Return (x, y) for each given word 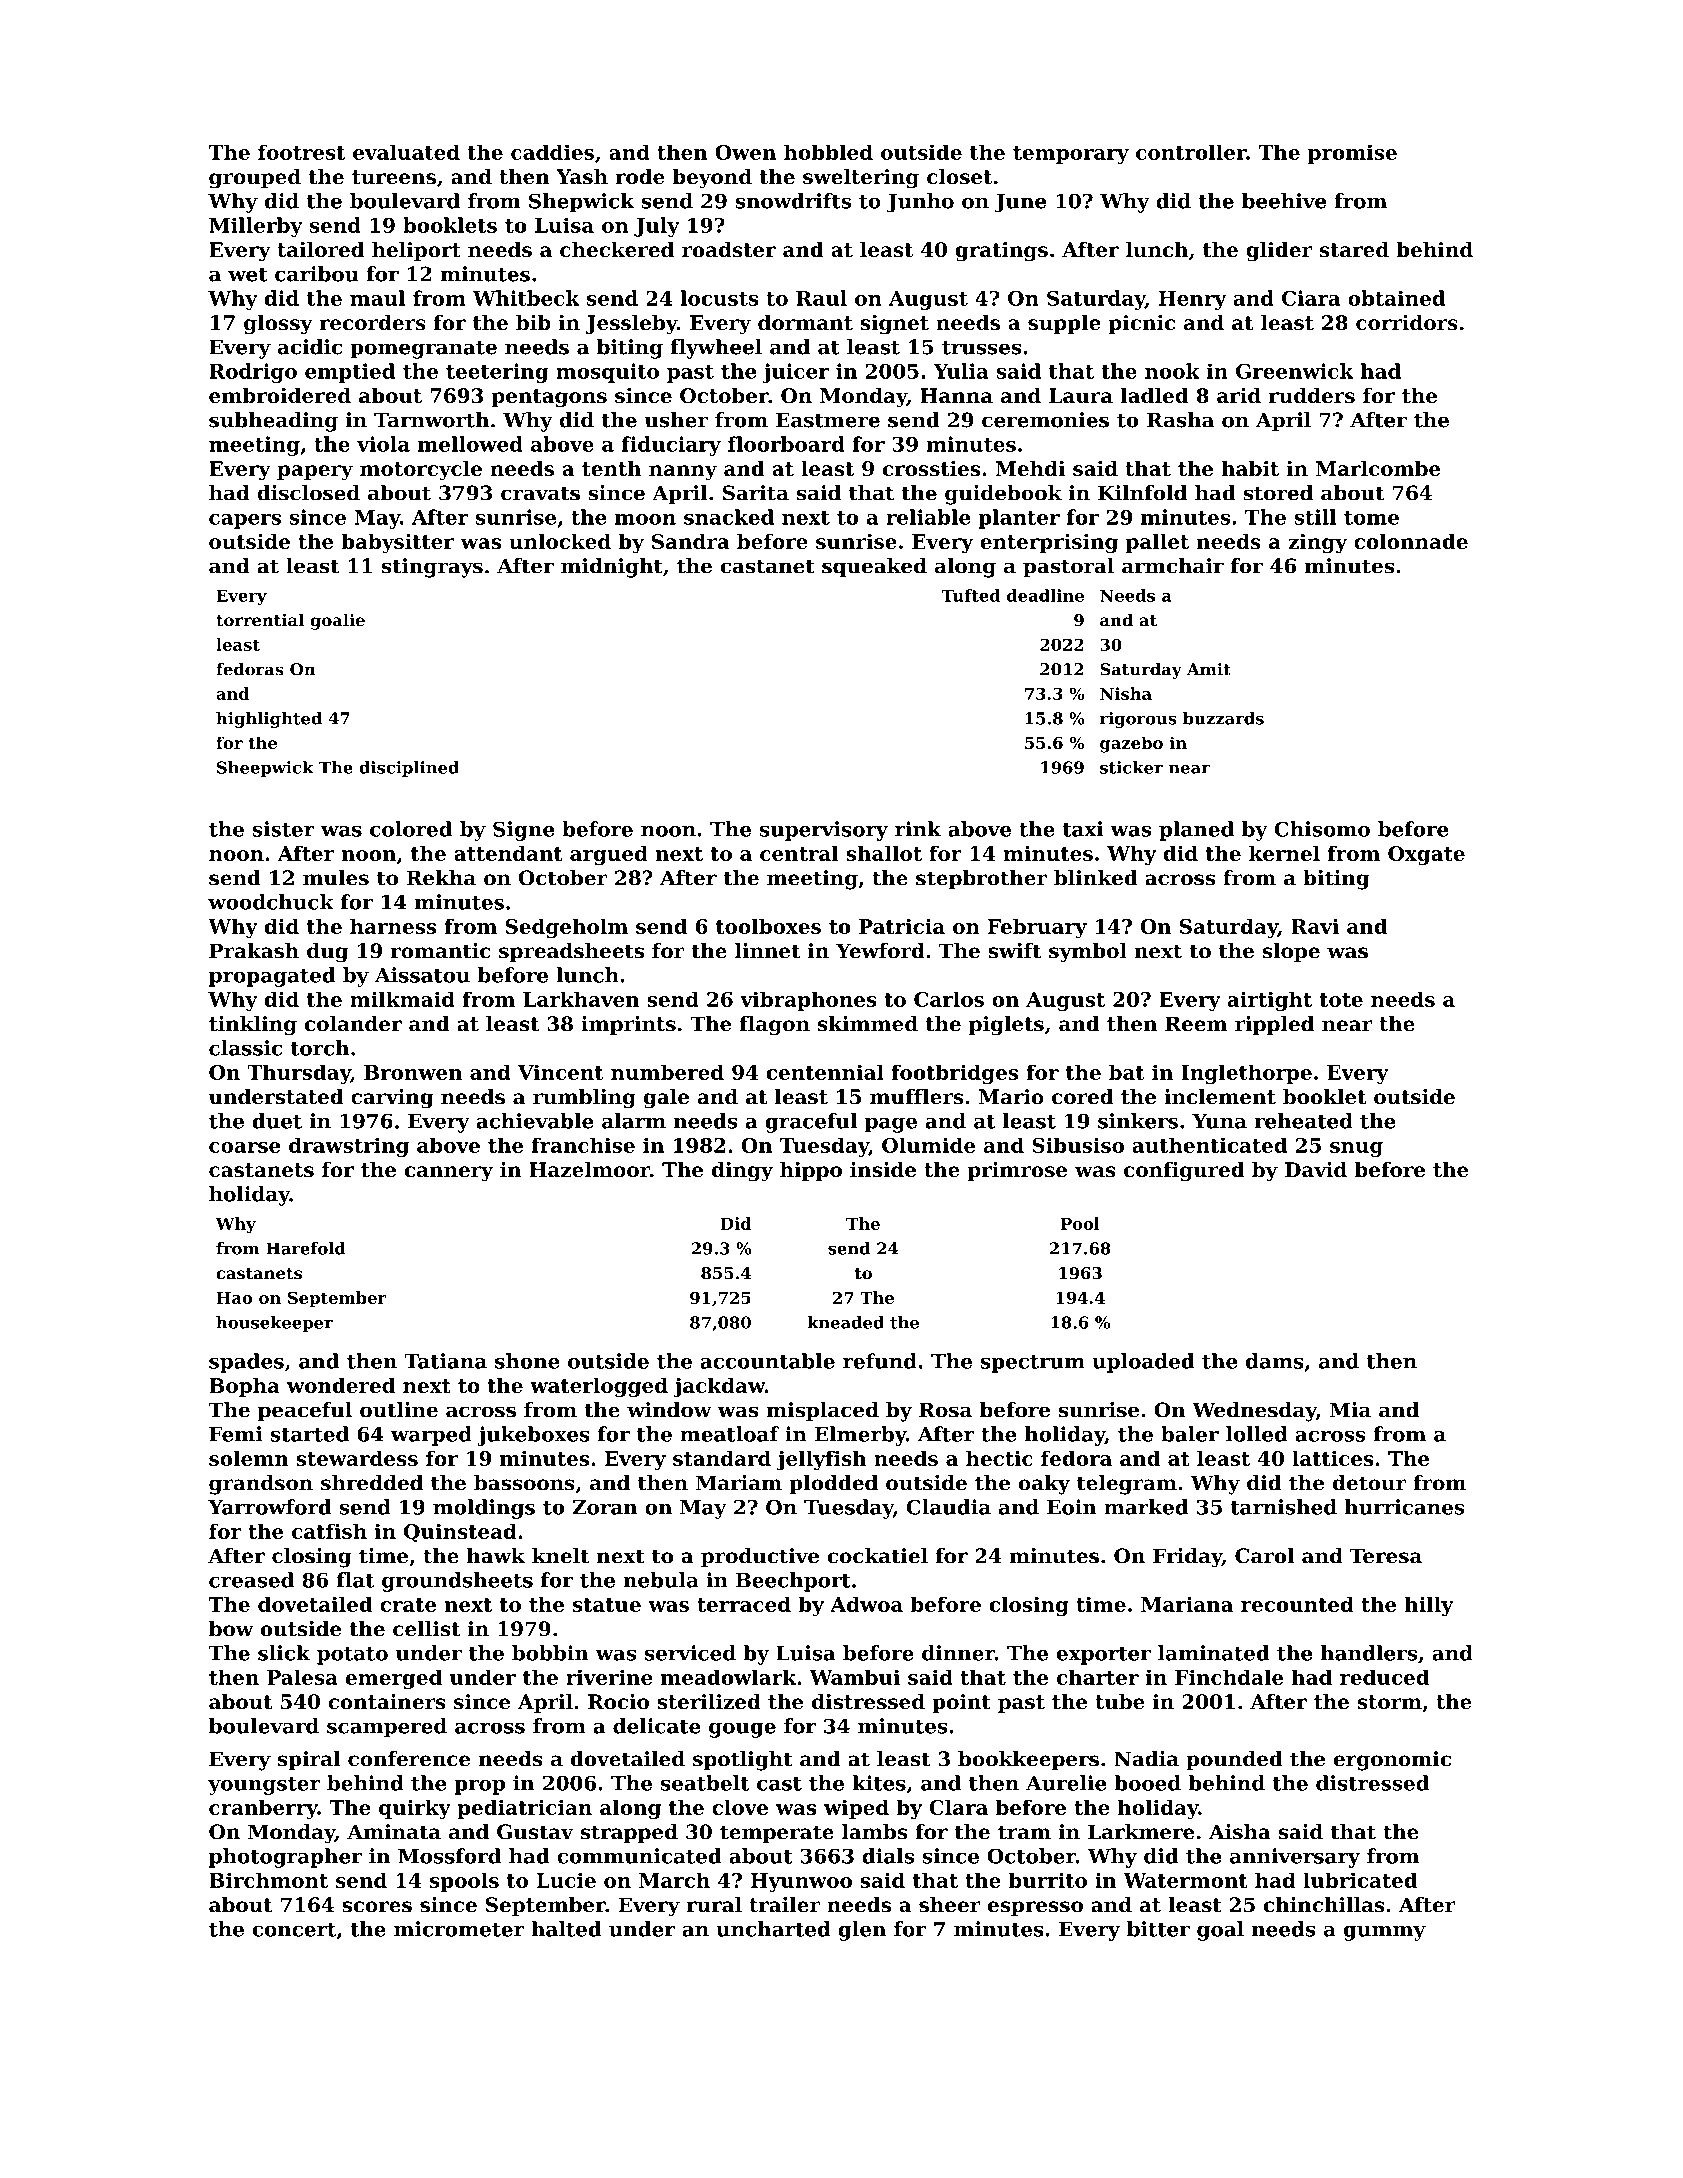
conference (409, 1759)
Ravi (1315, 926)
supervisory (824, 831)
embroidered (280, 395)
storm (1389, 1702)
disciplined (409, 769)
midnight (612, 568)
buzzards (1223, 718)
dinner (958, 1653)
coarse (245, 1147)
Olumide (928, 1145)
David (1316, 1170)
